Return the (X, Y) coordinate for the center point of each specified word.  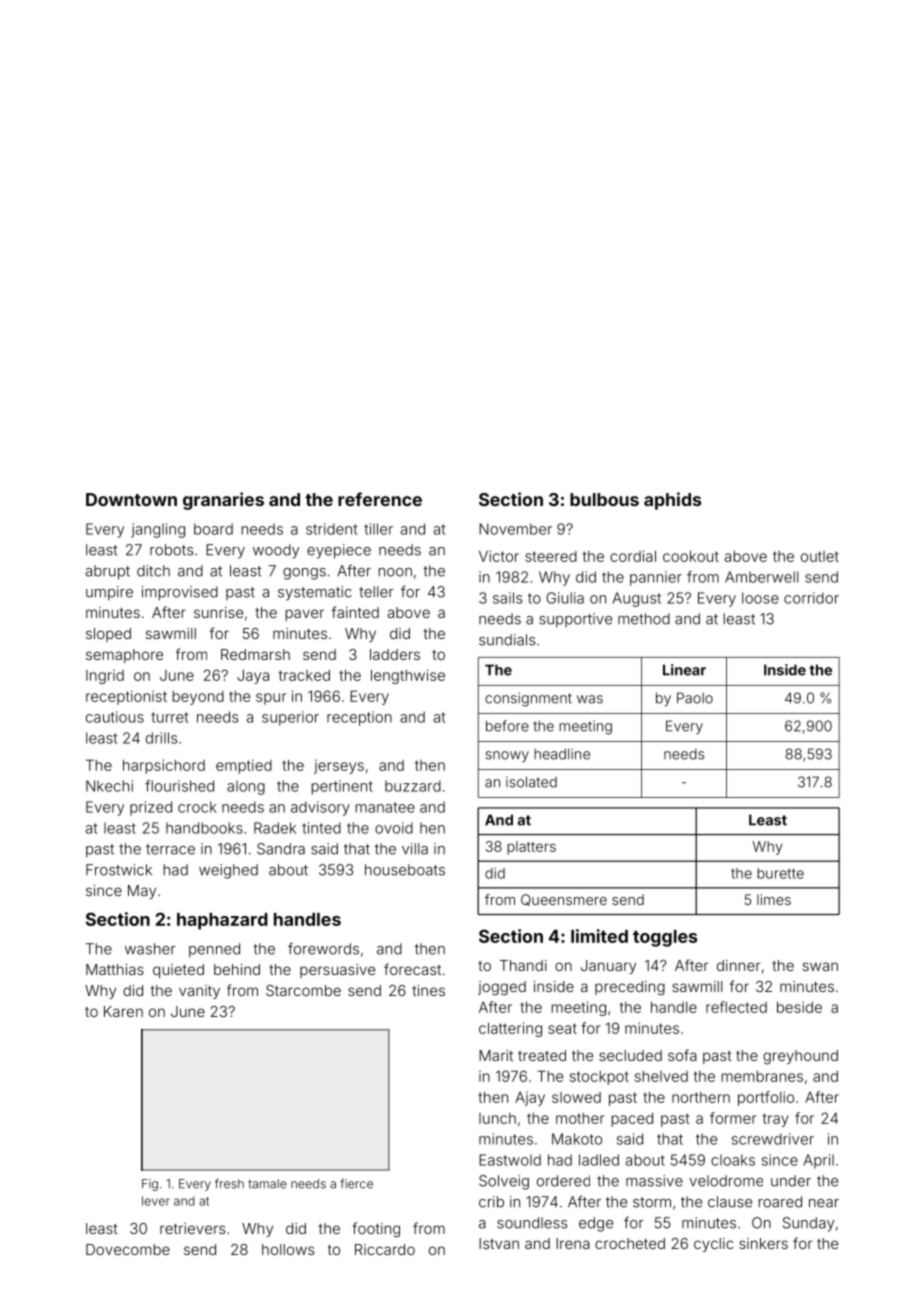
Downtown (131, 499)
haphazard (222, 921)
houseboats (405, 870)
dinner (738, 965)
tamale (267, 1184)
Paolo (695, 698)
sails (507, 598)
